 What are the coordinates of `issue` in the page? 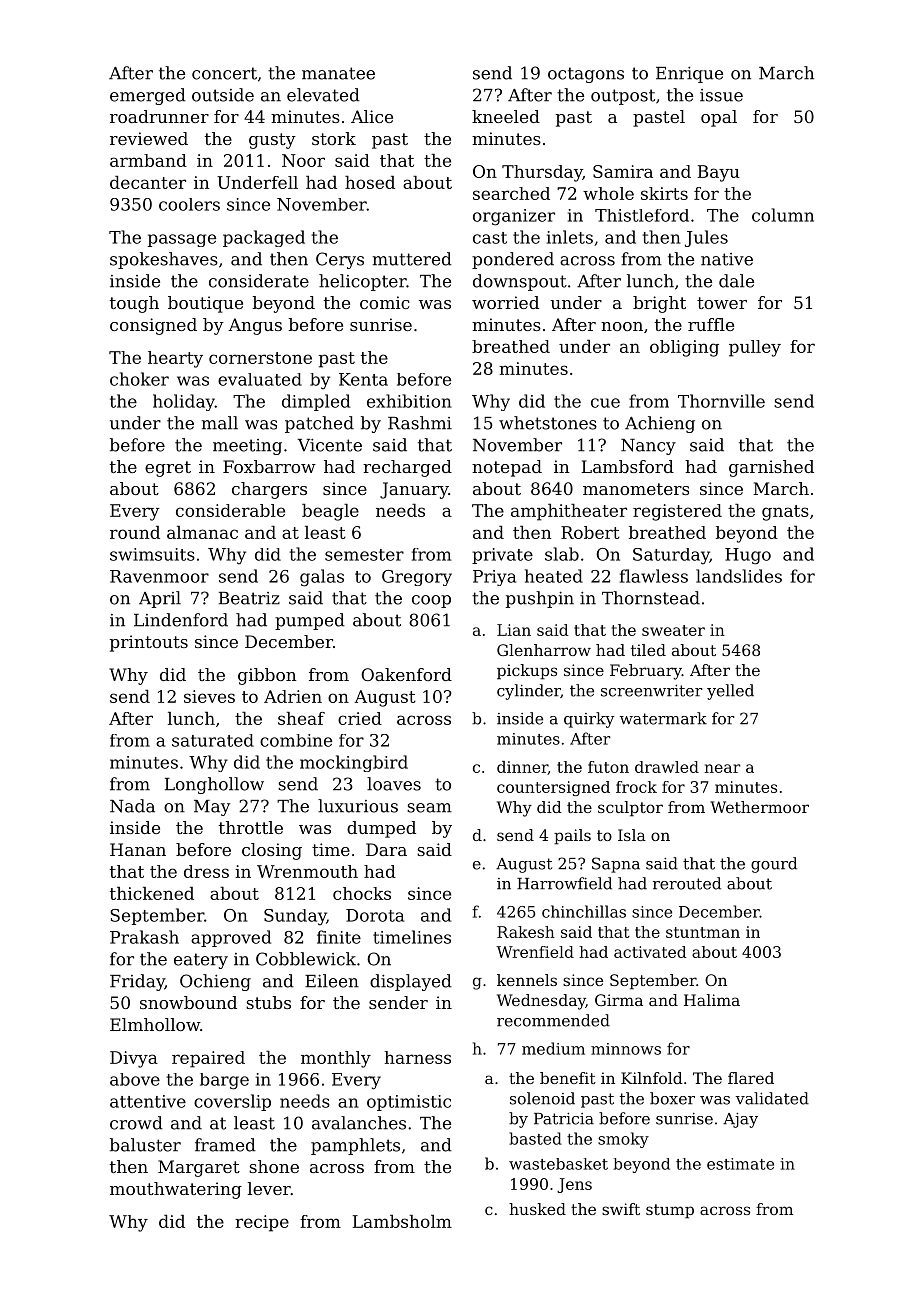 It's located at (721, 95).
